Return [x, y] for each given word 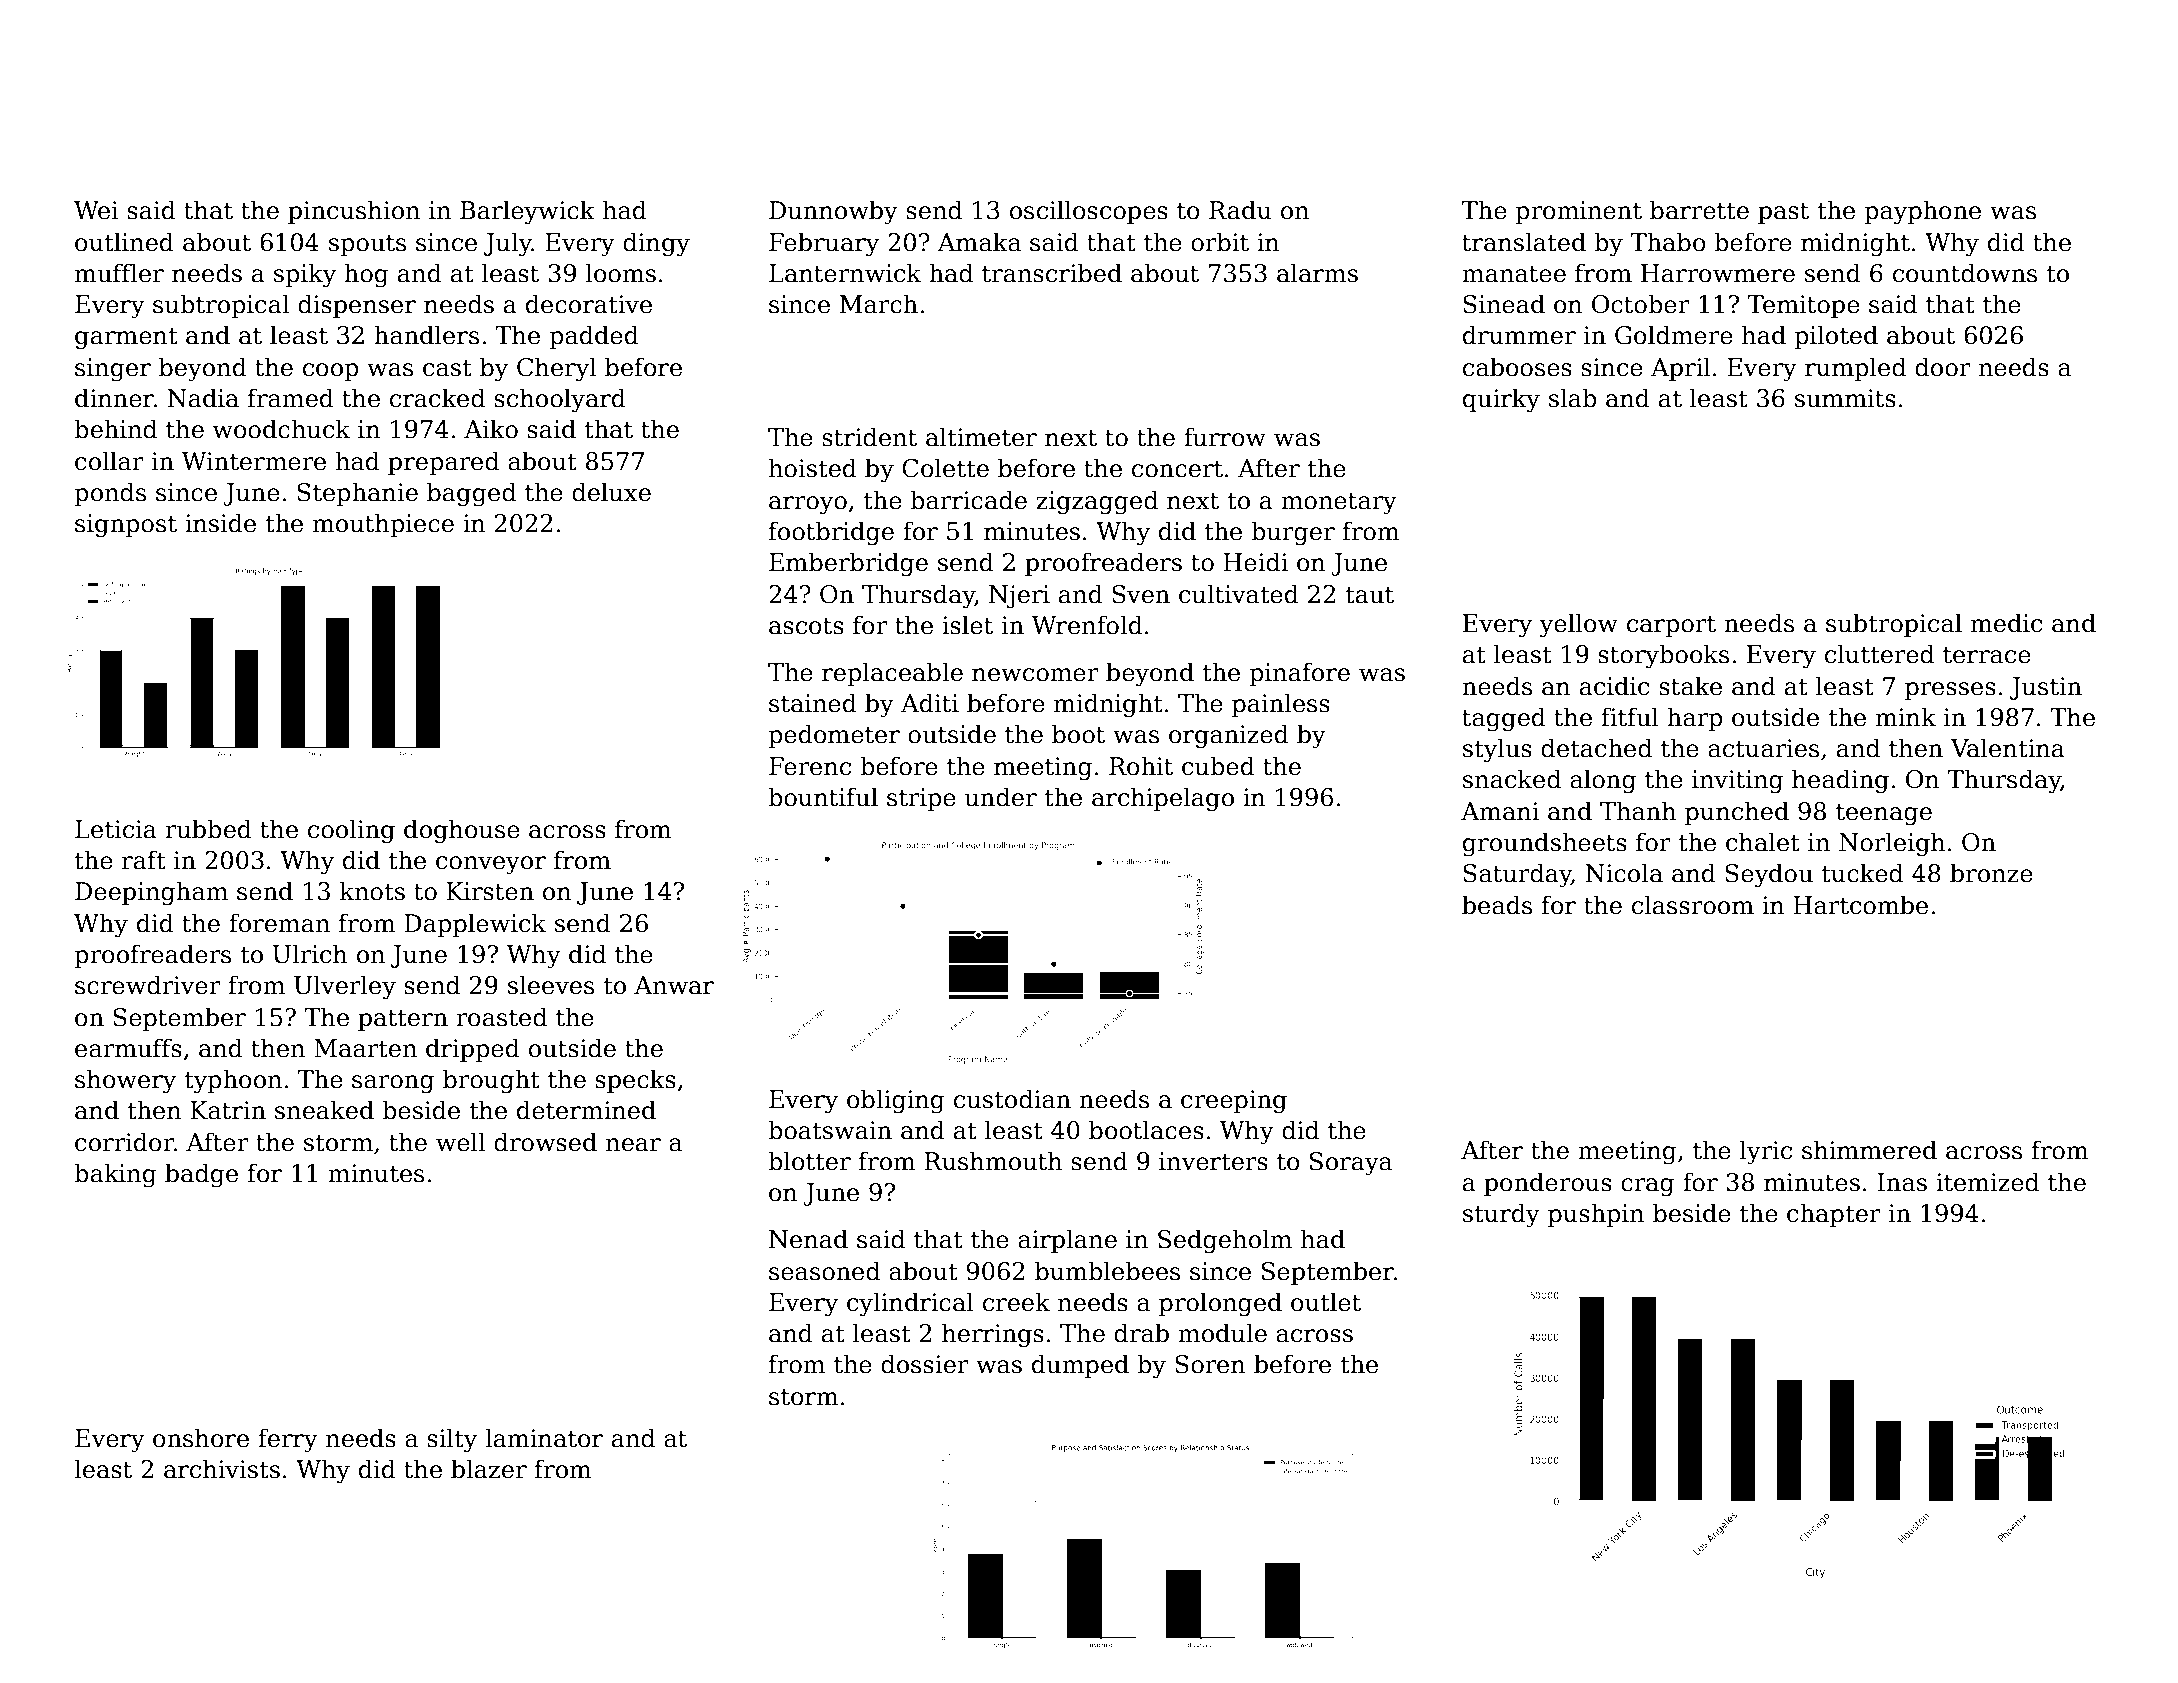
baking [115, 1175]
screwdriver [148, 985]
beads [1497, 905]
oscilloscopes [1089, 212]
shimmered [1869, 1150]
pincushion [354, 212]
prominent [1578, 212]
